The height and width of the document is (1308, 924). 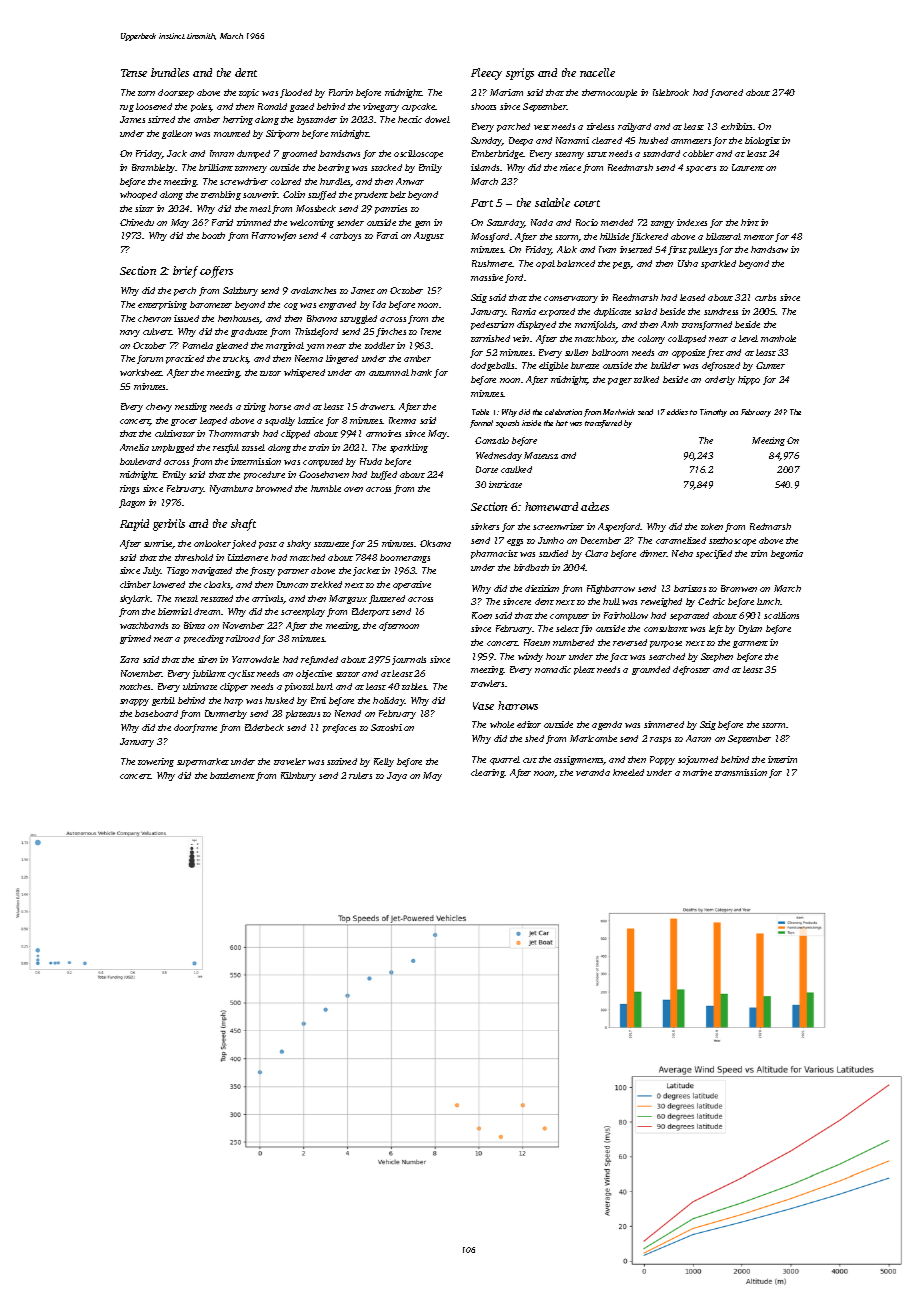 What do you see at coordinates (156, 762) in the document?
I see `towering` at bounding box center [156, 762].
